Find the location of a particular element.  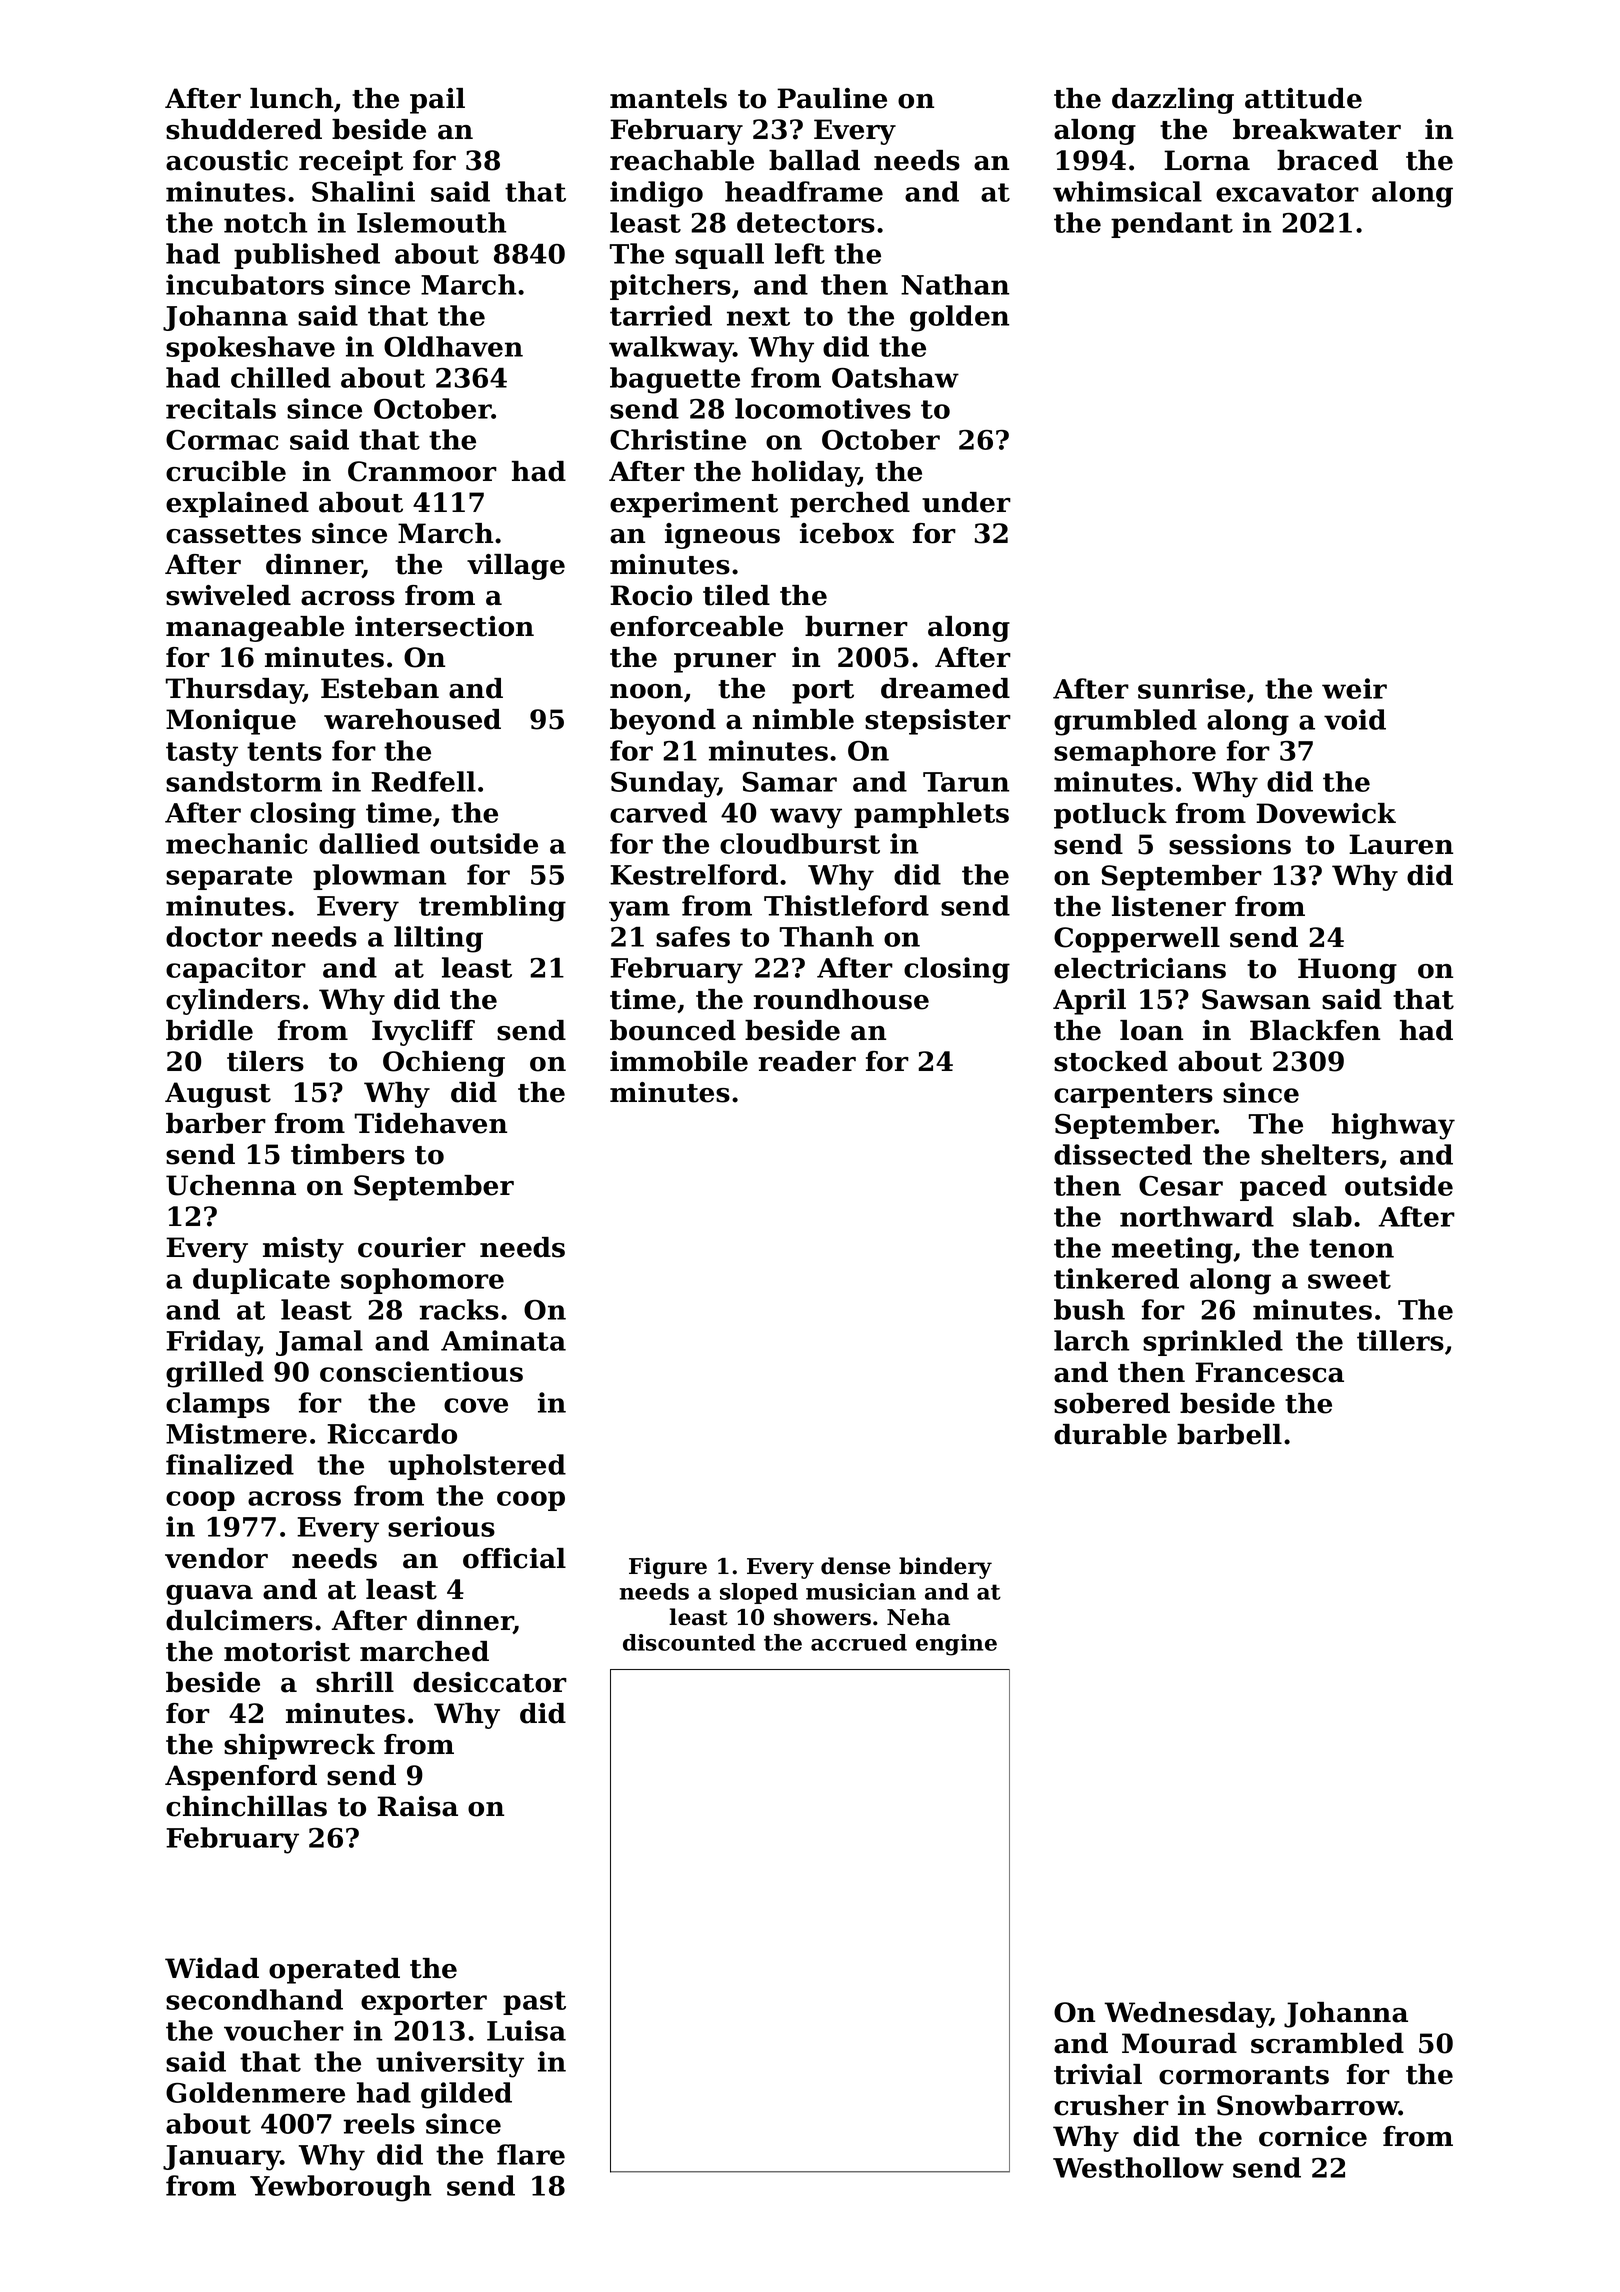

Tarun is located at coordinates (966, 782).
